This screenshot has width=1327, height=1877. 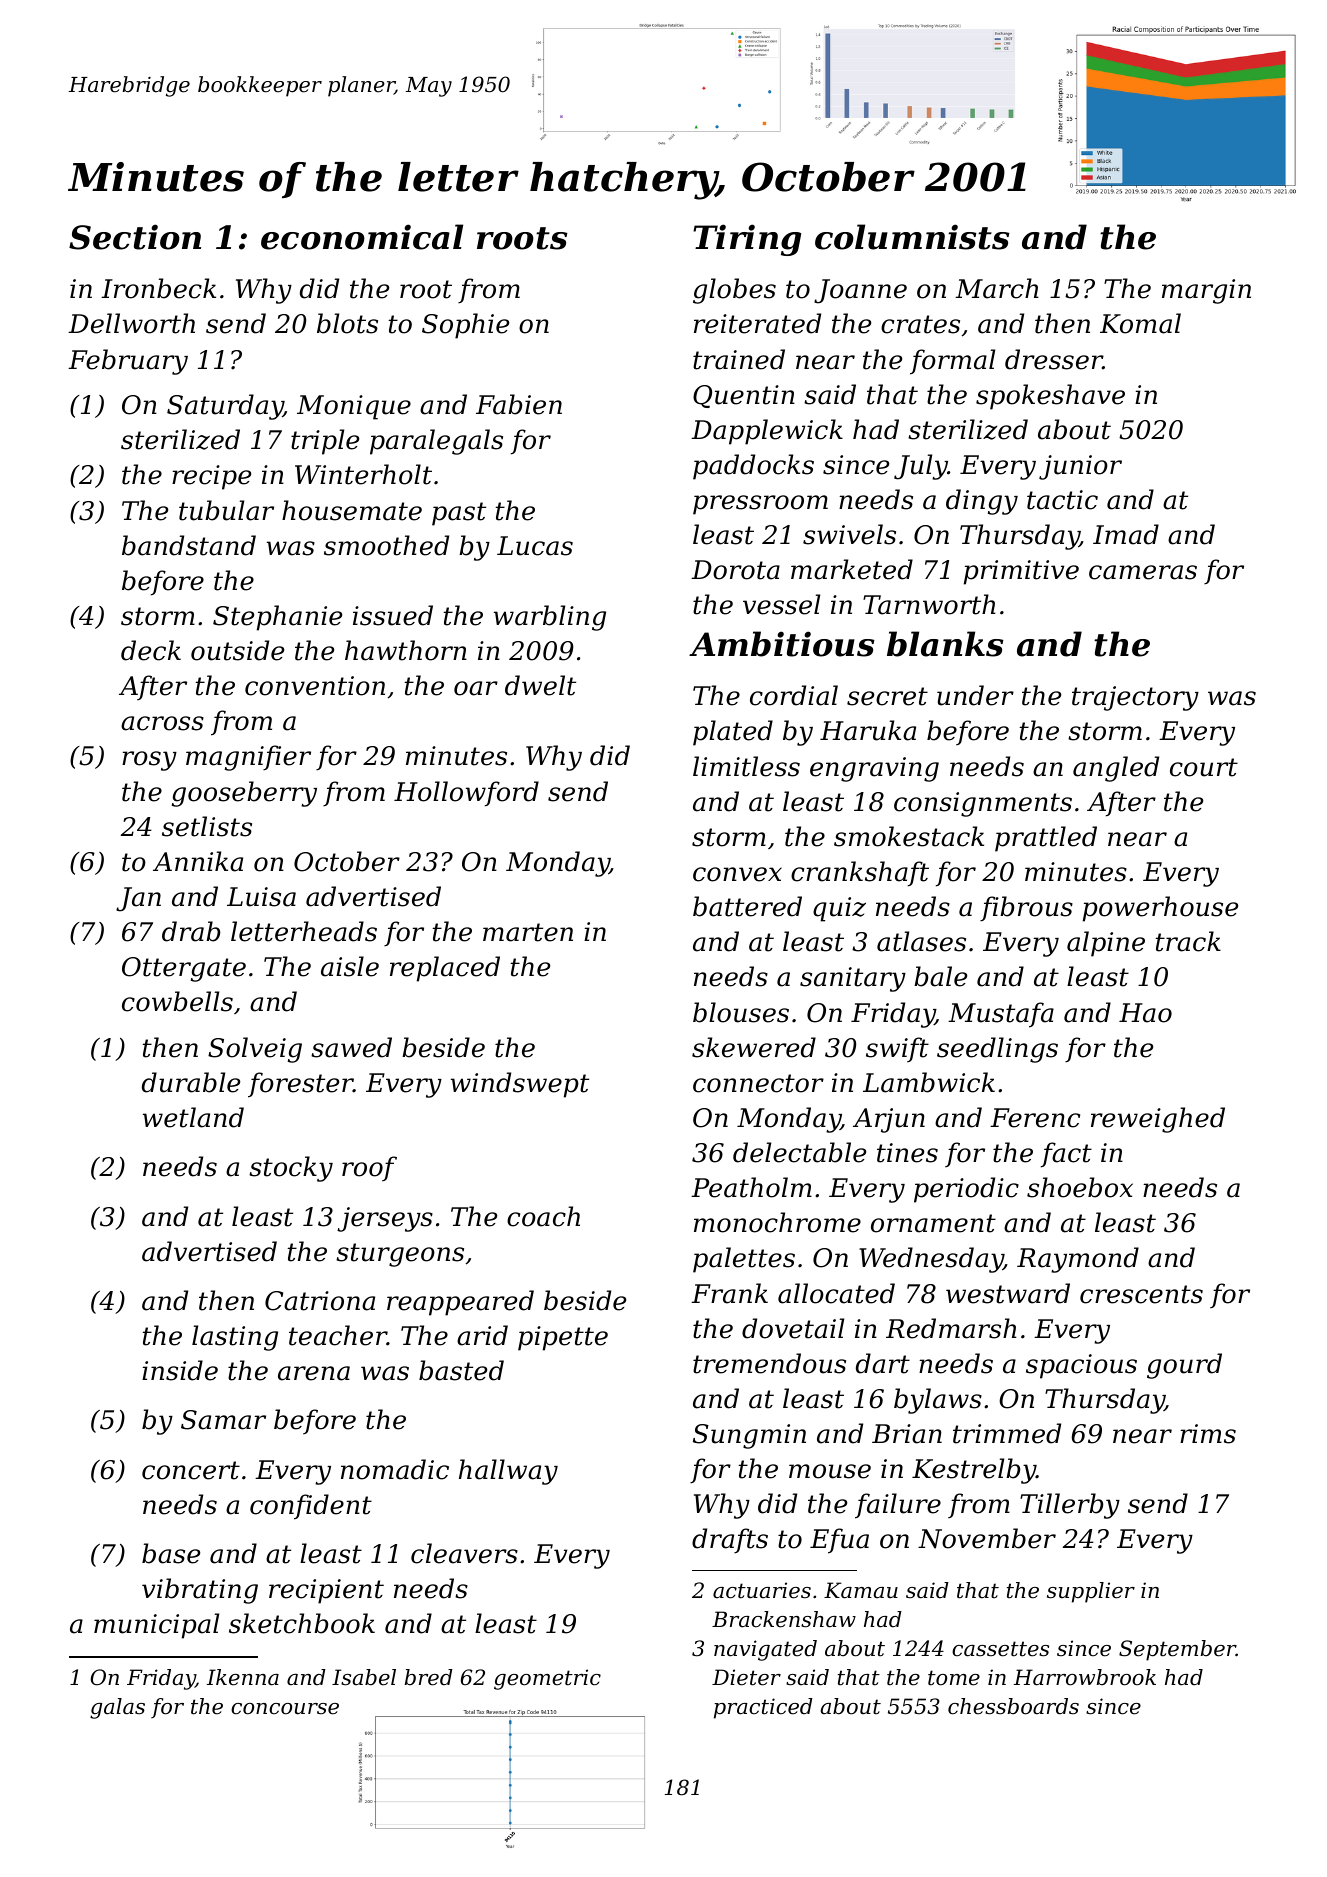 I want to click on Dellworth, so click(x=131, y=323).
